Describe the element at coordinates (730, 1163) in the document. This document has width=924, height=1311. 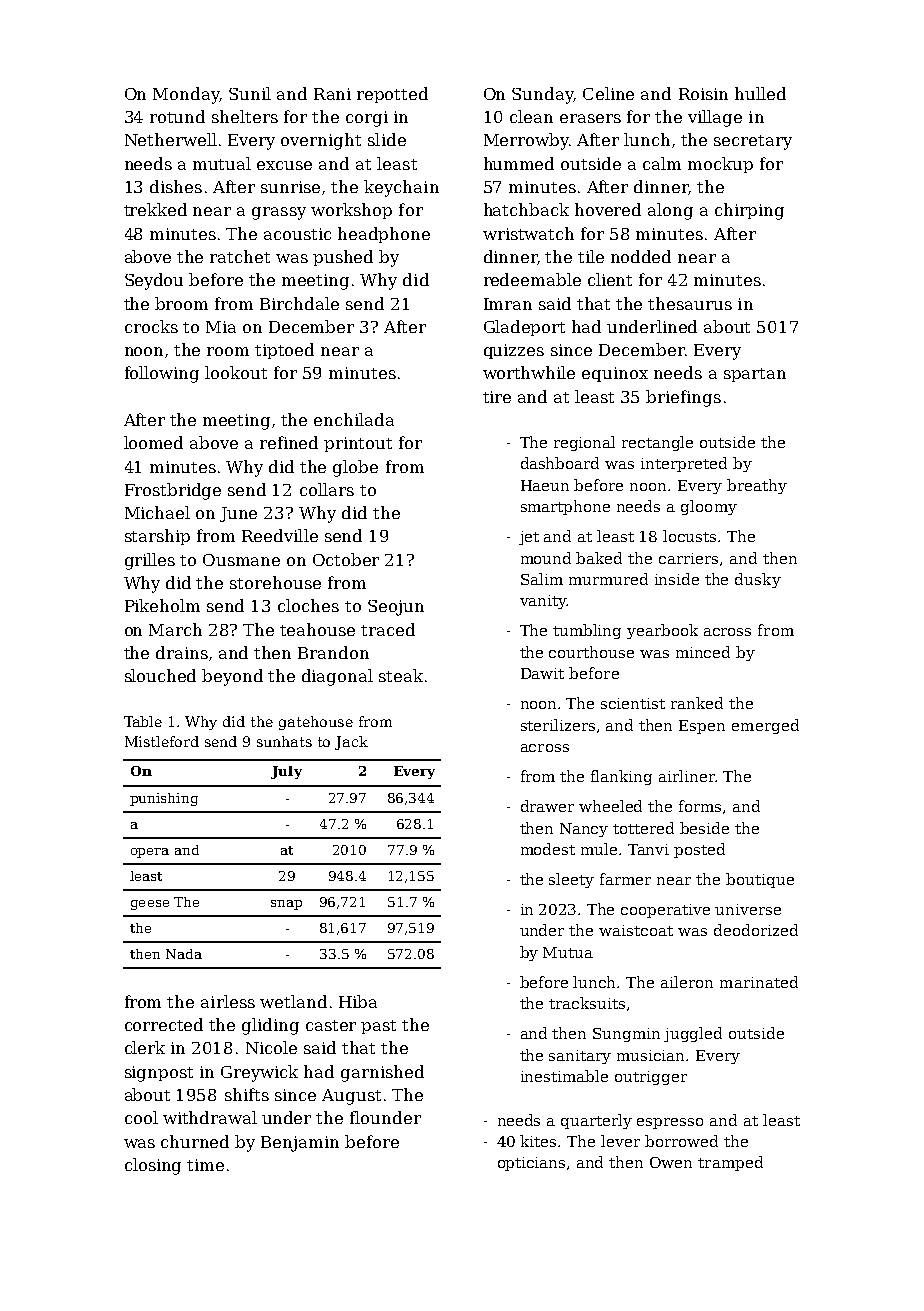
I see `tramped` at that location.
